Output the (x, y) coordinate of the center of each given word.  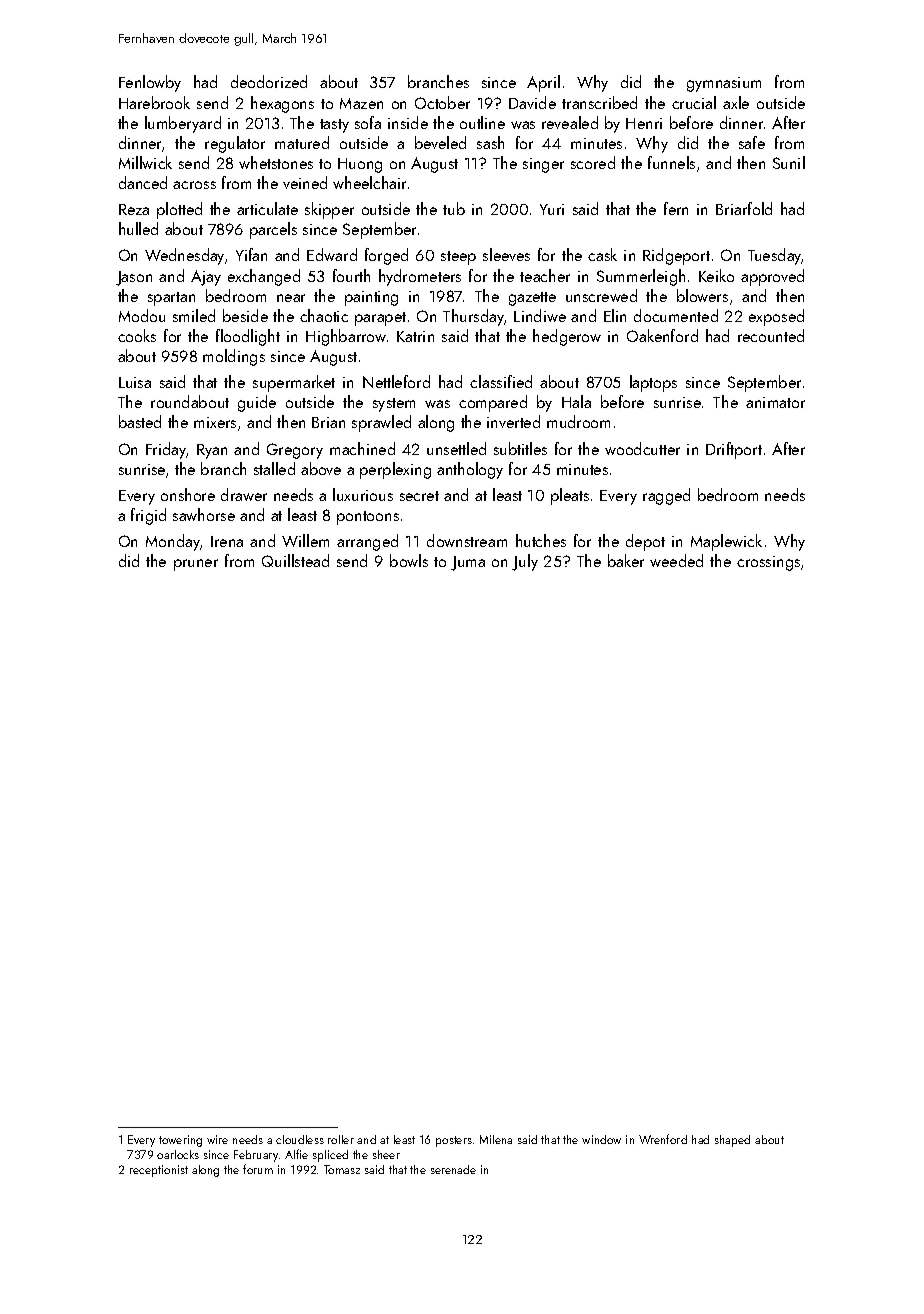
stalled (274, 468)
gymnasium (724, 84)
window (601, 1139)
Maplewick (726, 542)
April (543, 83)
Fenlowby (150, 83)
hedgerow (567, 337)
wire (217, 1139)
